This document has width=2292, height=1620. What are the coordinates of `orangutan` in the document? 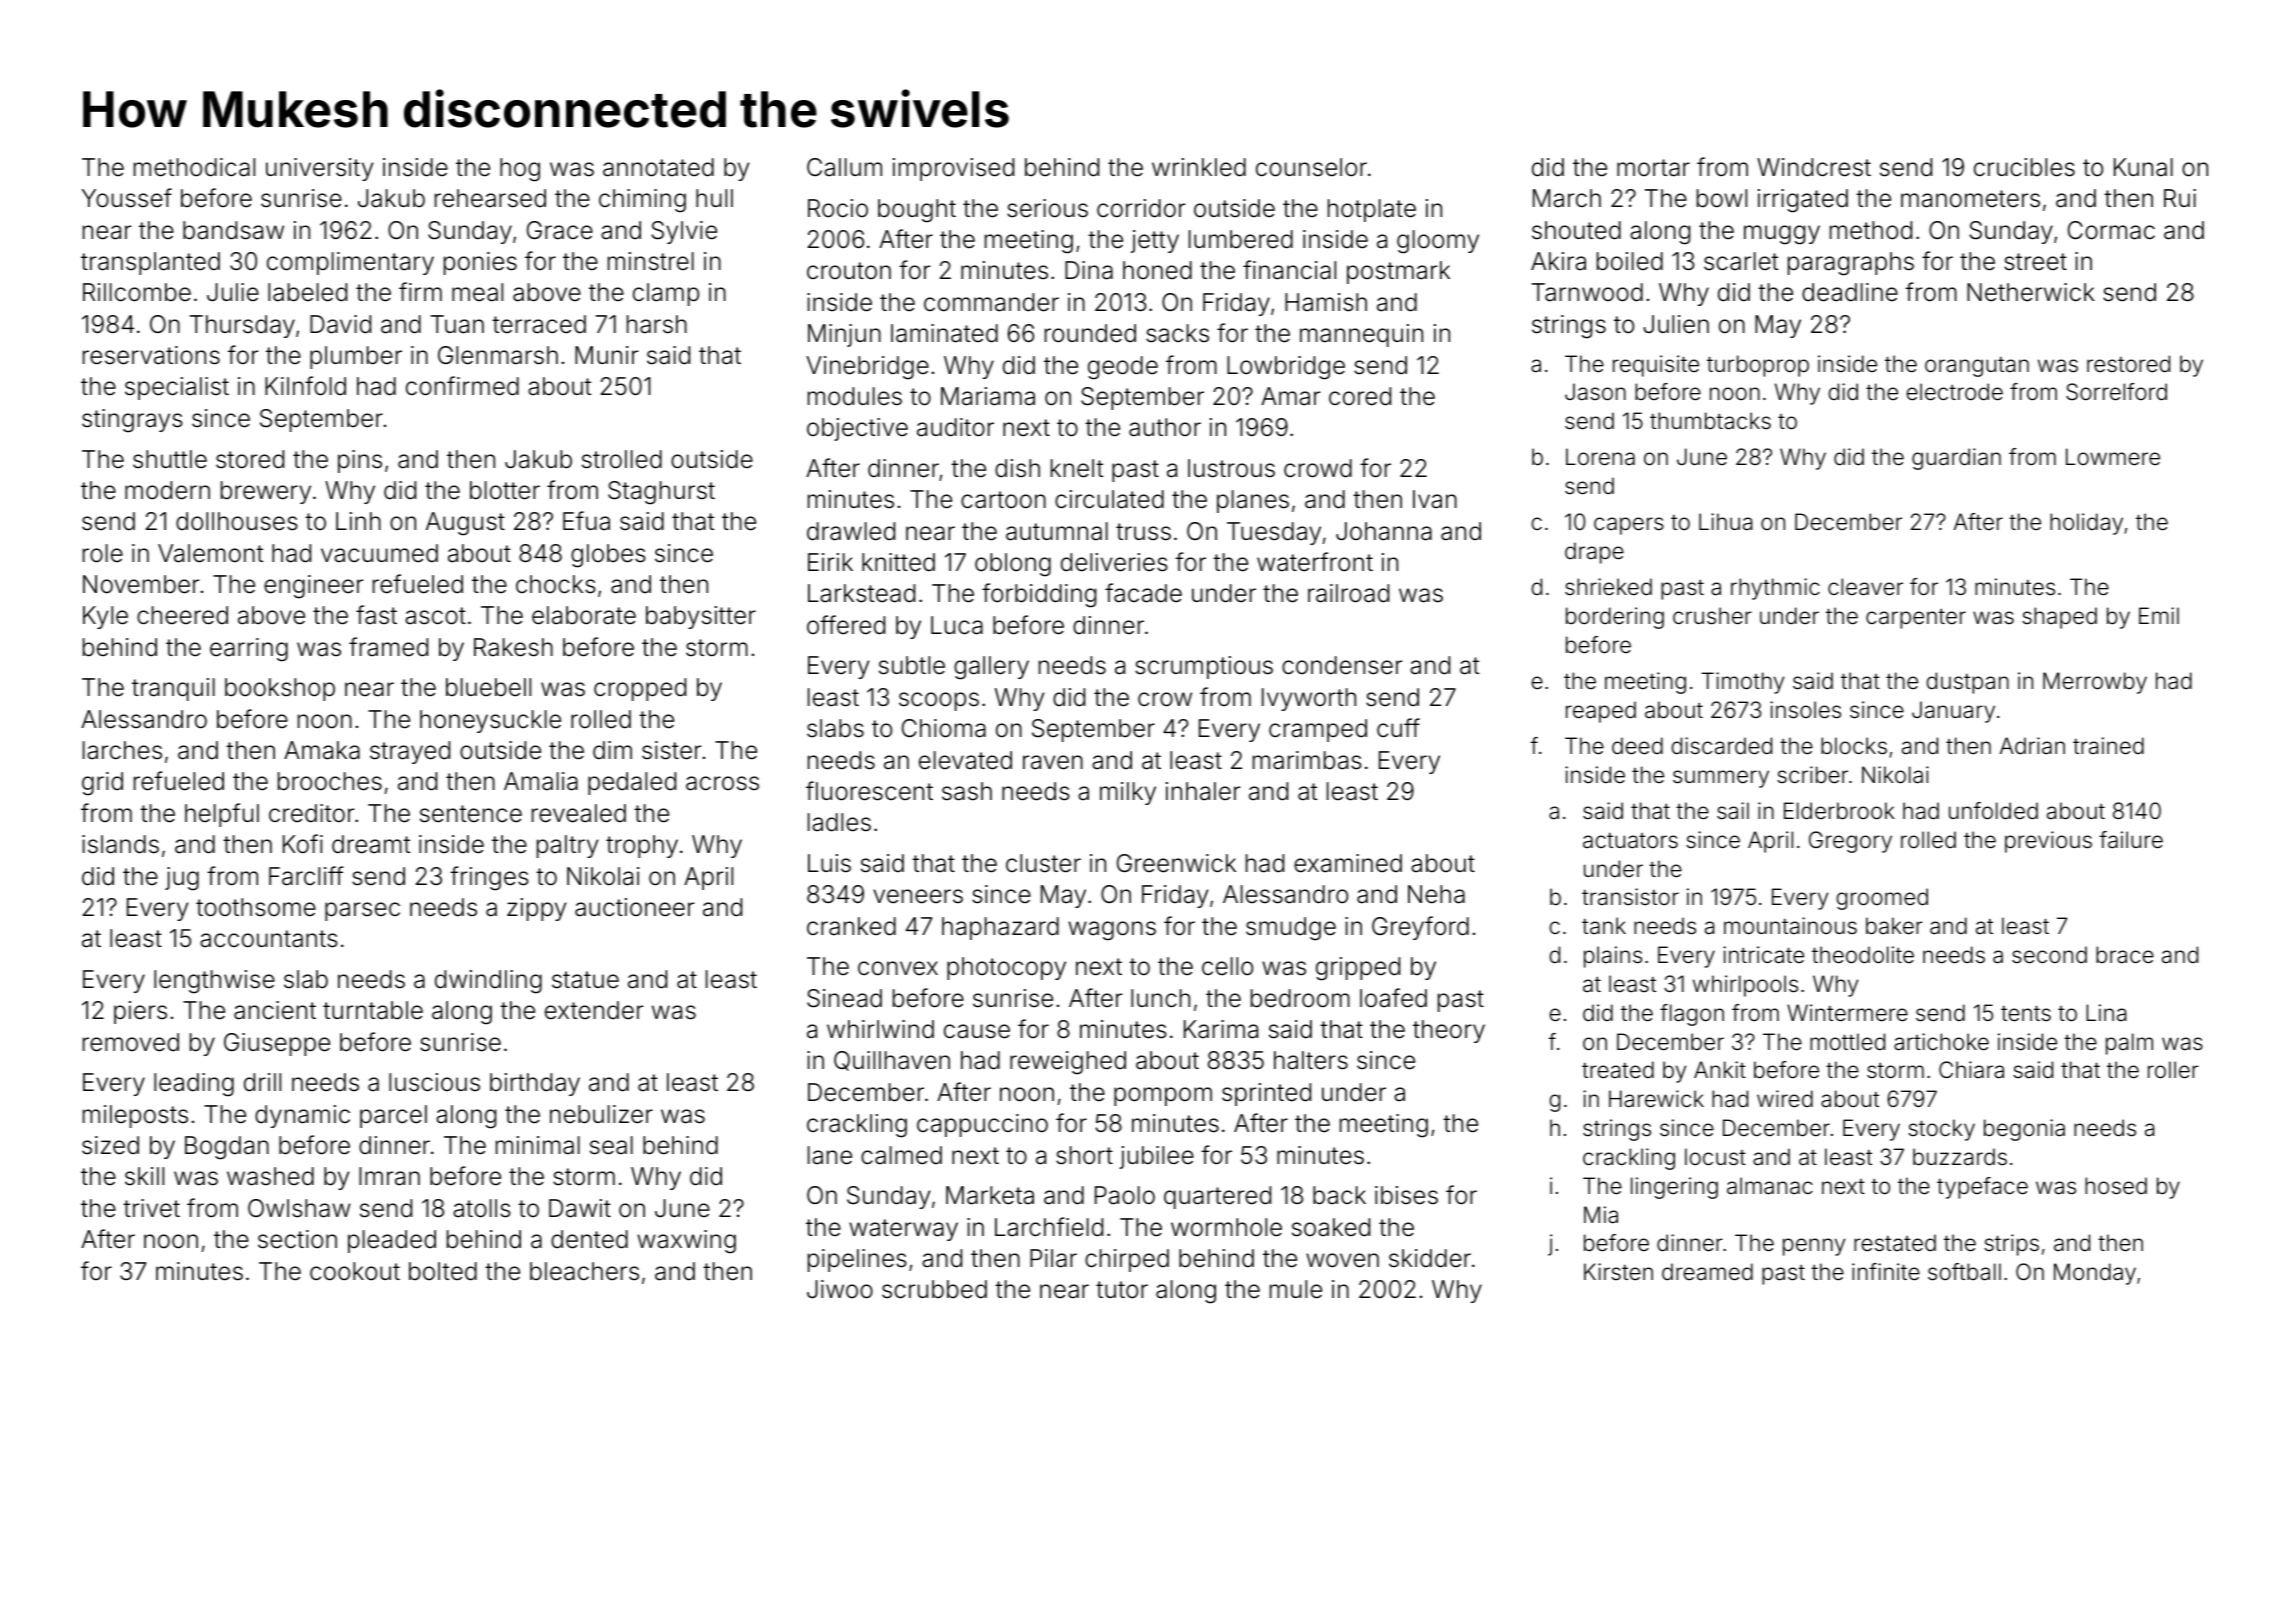 It's located at (1977, 367).
